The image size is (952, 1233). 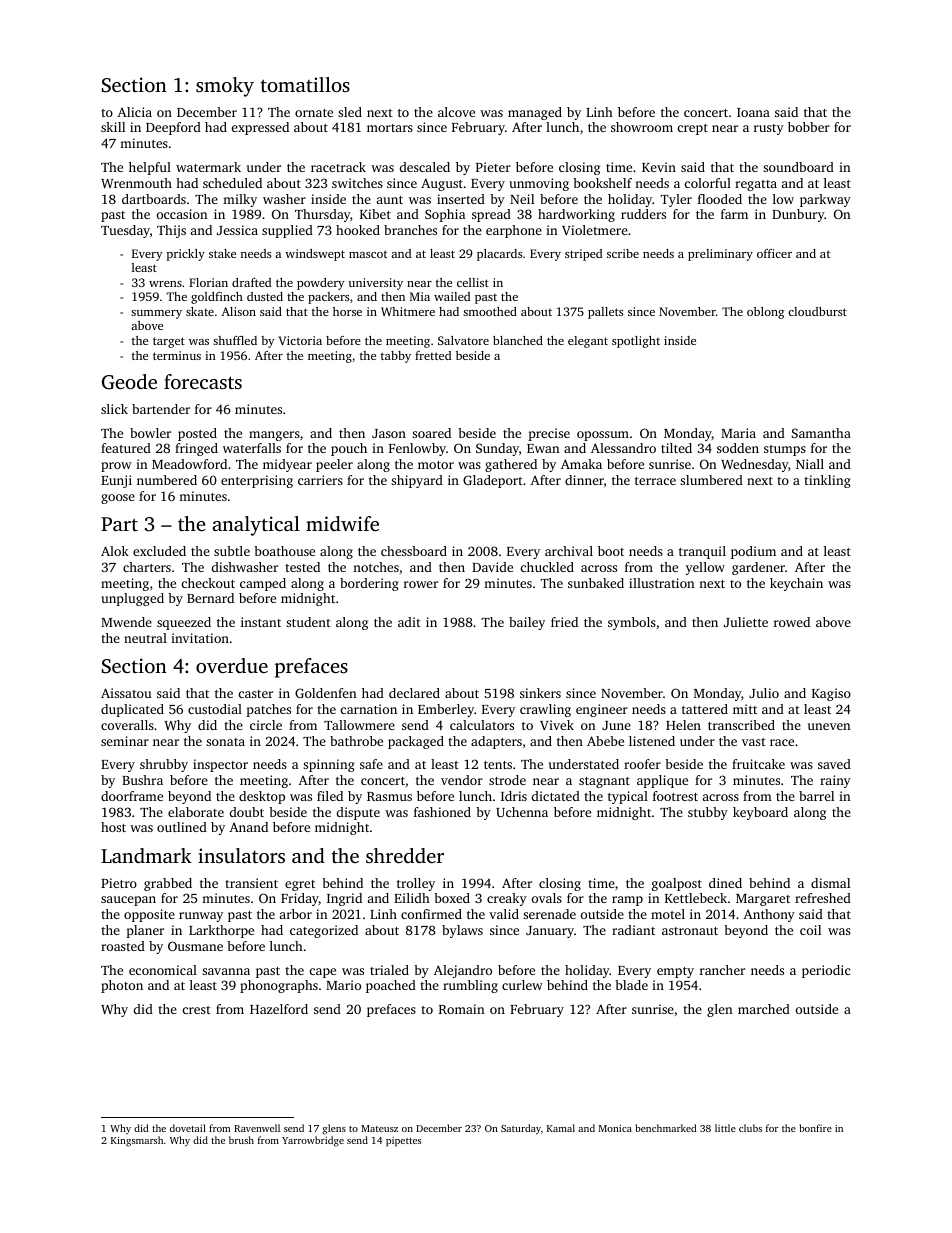 I want to click on vendor, so click(x=462, y=780).
